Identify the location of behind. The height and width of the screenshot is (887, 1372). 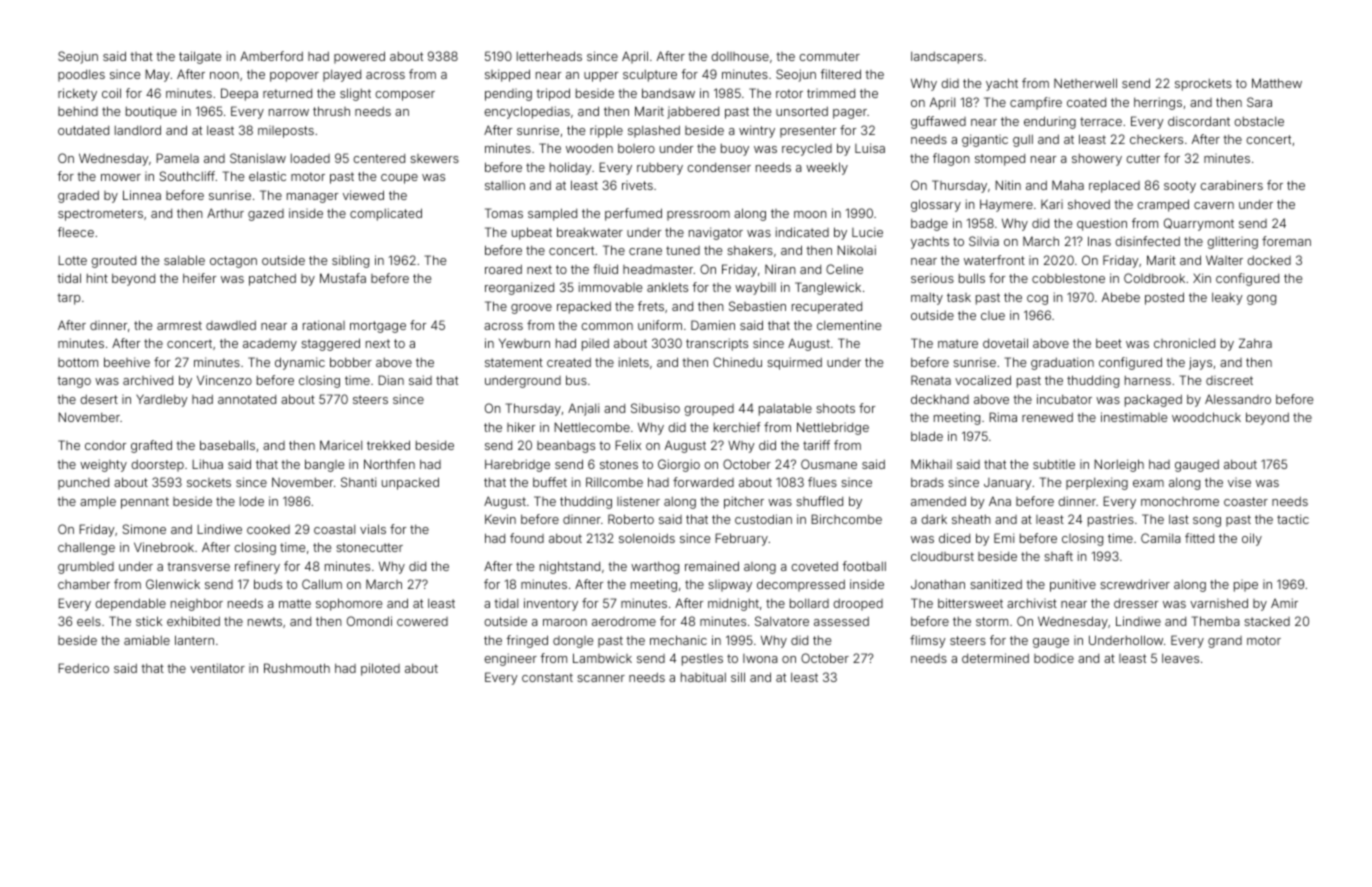
(78, 111).
